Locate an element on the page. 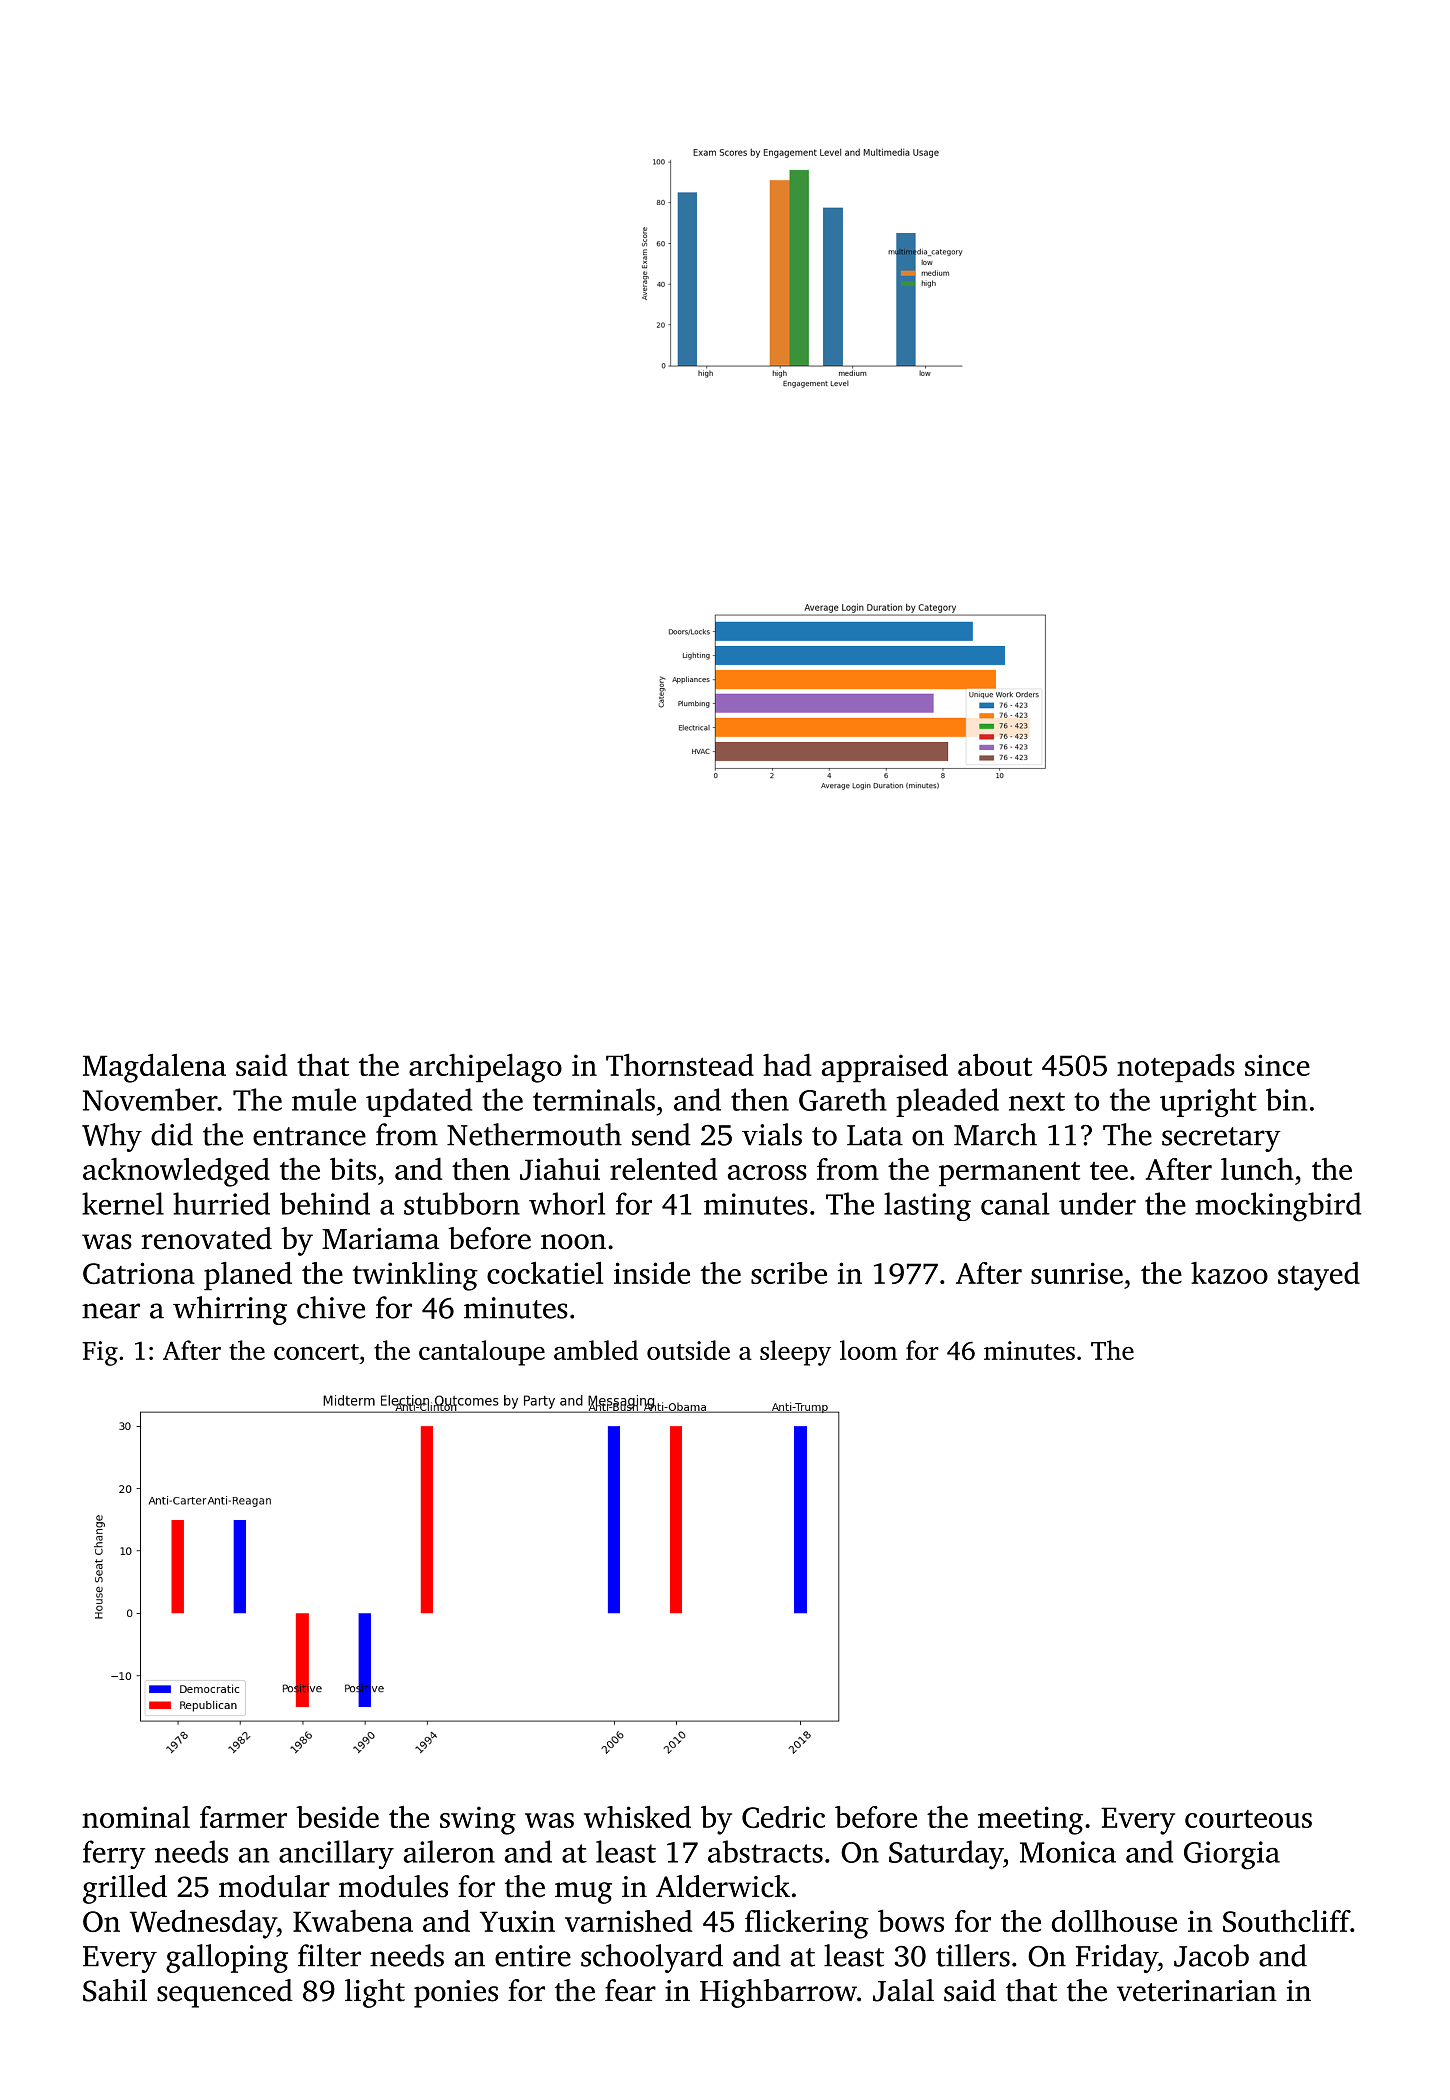 The width and height of the image is (1450, 2100). twinkling is located at coordinates (415, 1276).
